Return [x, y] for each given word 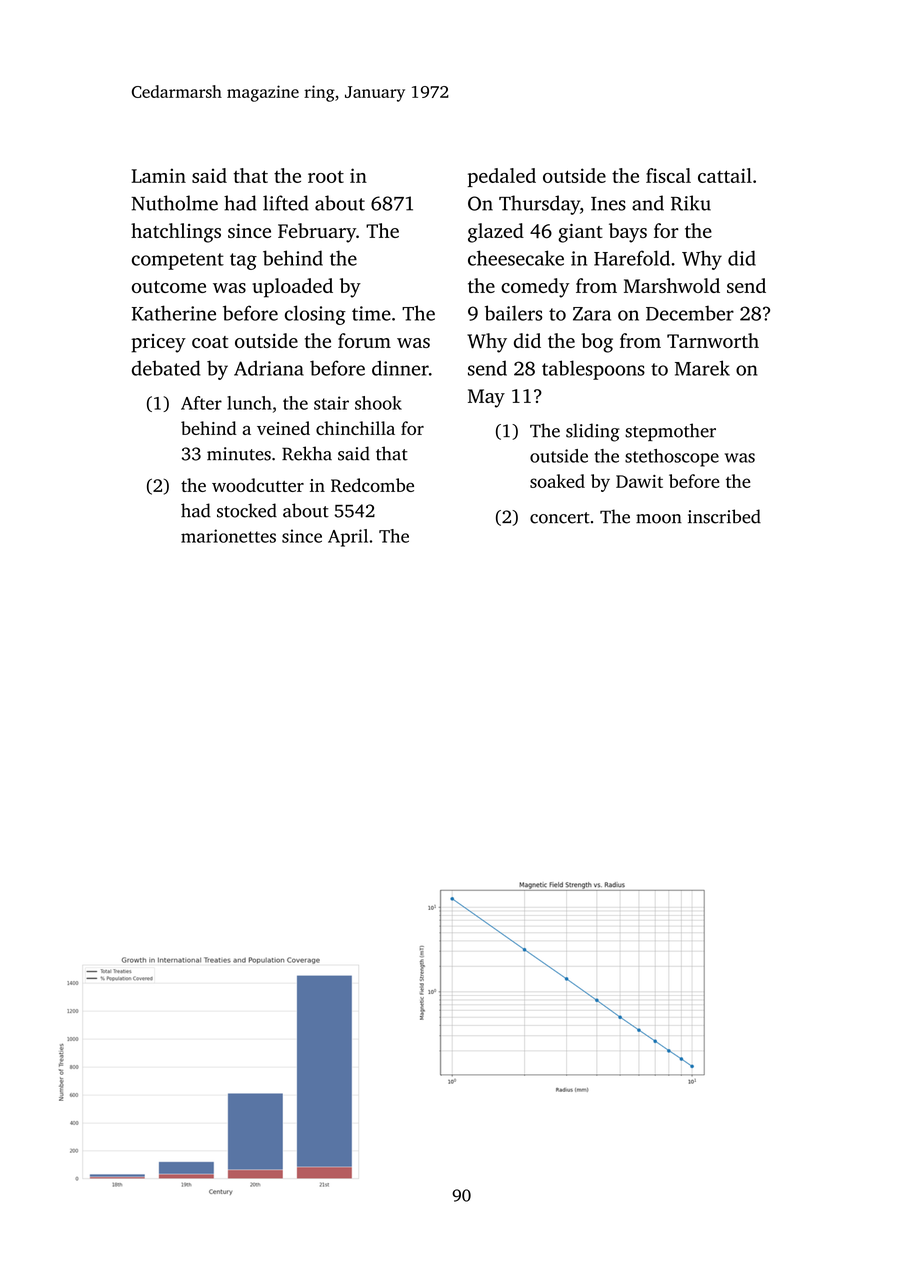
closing [315, 315]
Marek [702, 368]
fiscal [668, 175]
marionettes [228, 536]
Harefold [632, 258]
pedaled [502, 177]
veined [283, 428]
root [326, 177]
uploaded [292, 288]
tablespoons [593, 370]
